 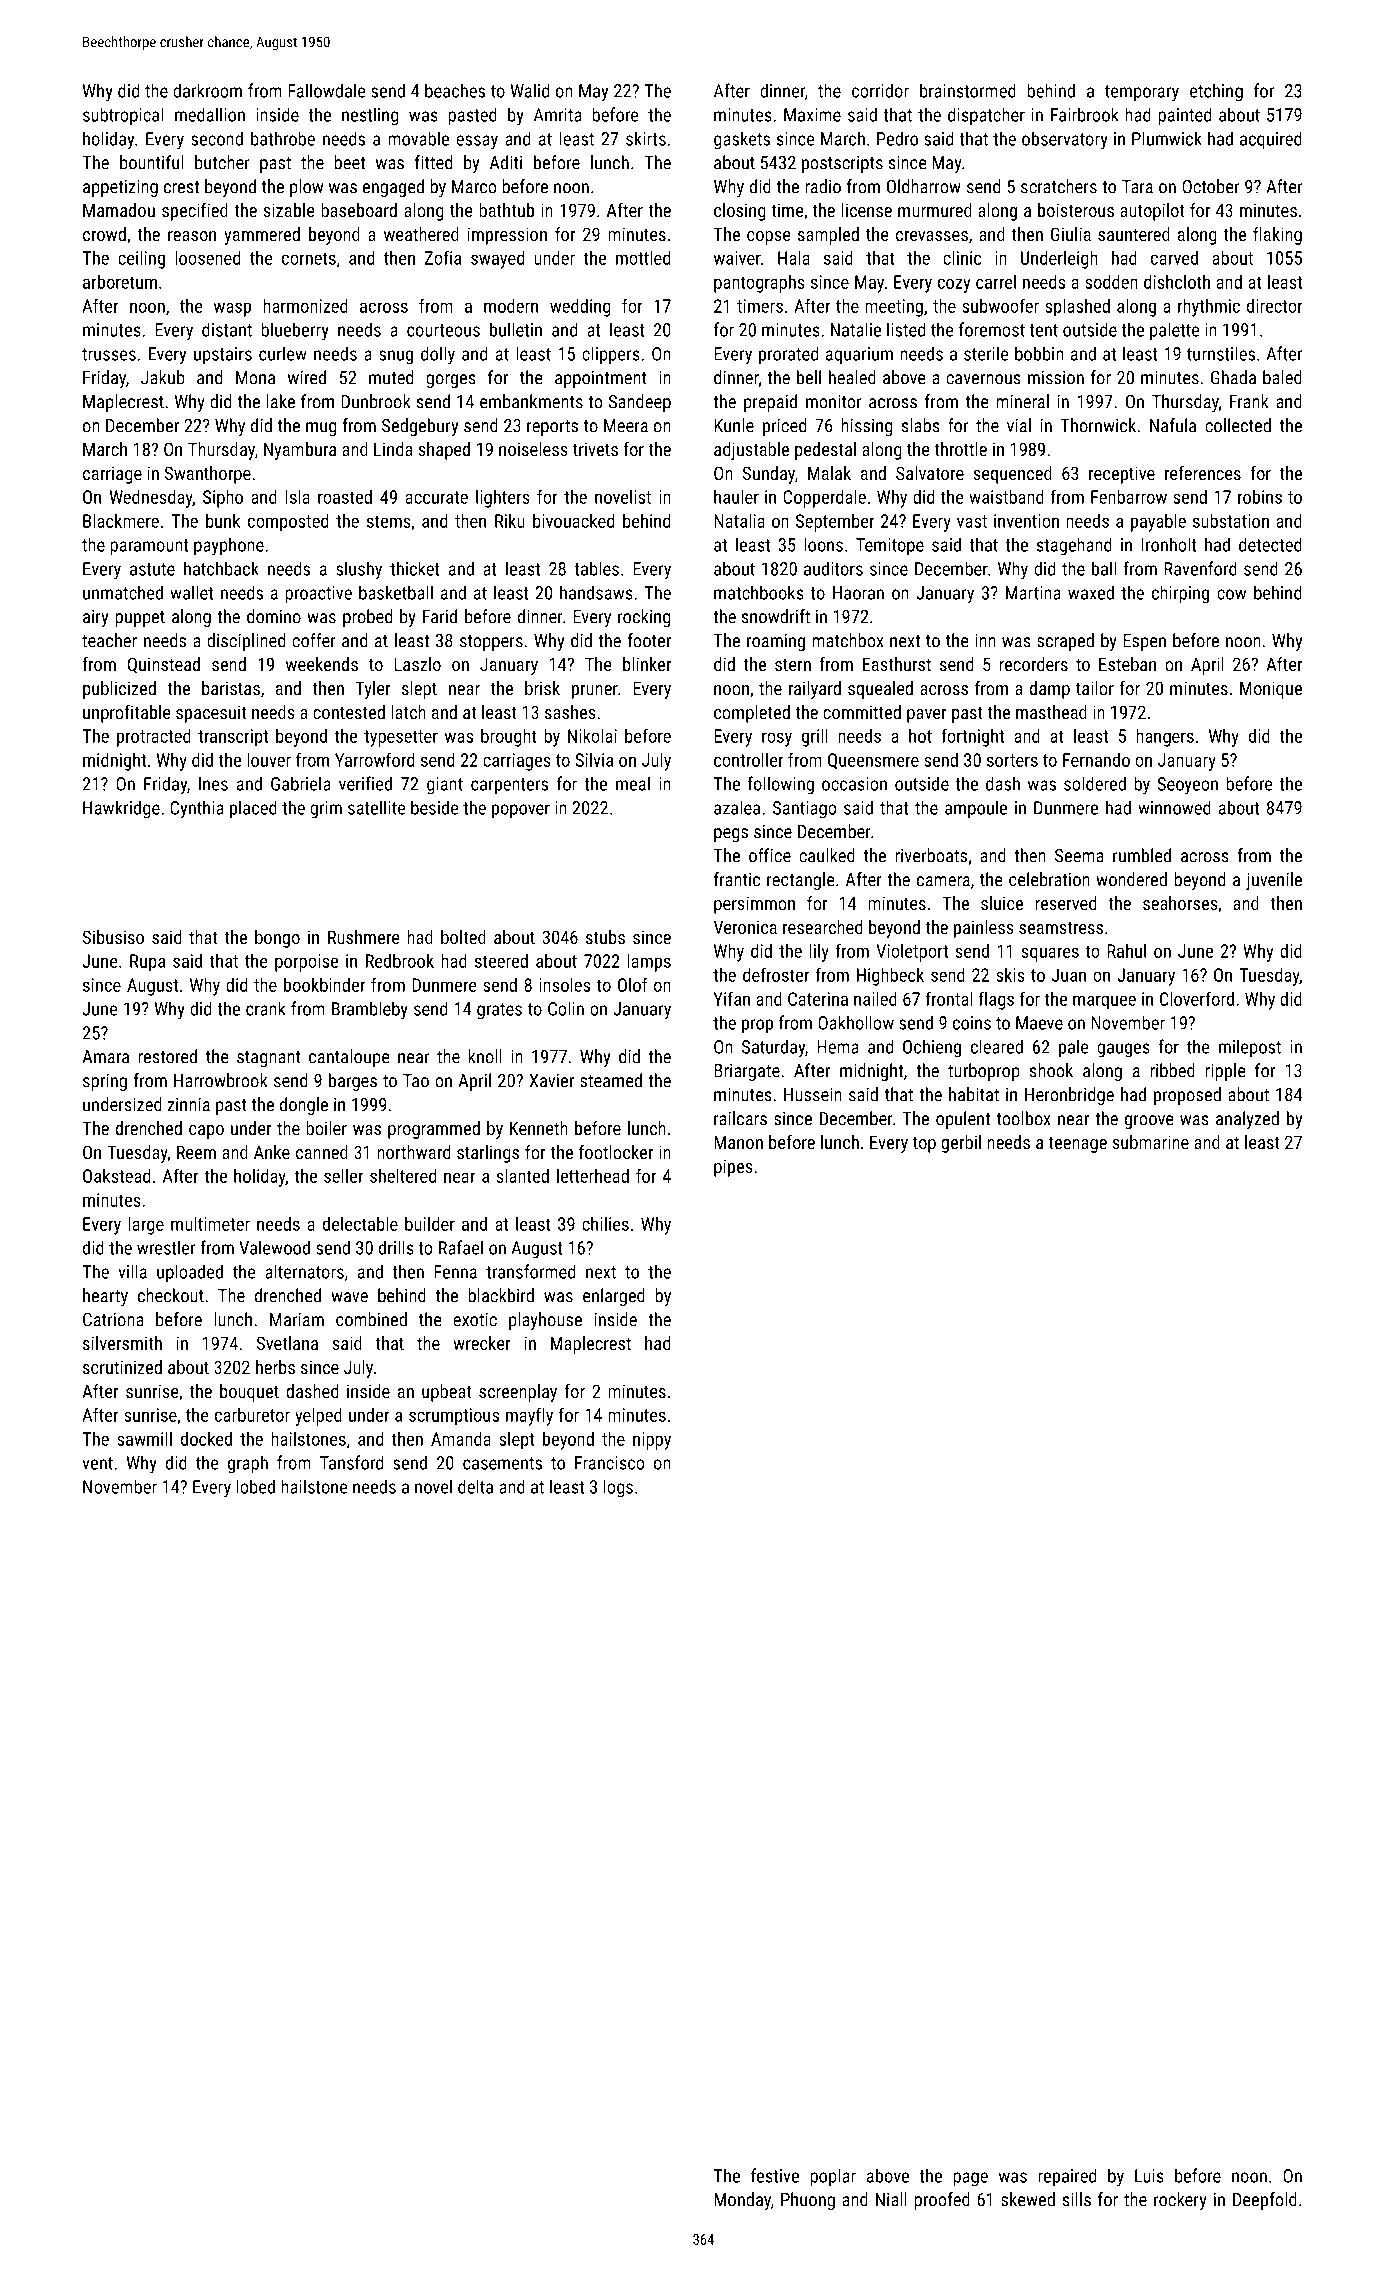 I want to click on Monday, so click(x=742, y=2201).
